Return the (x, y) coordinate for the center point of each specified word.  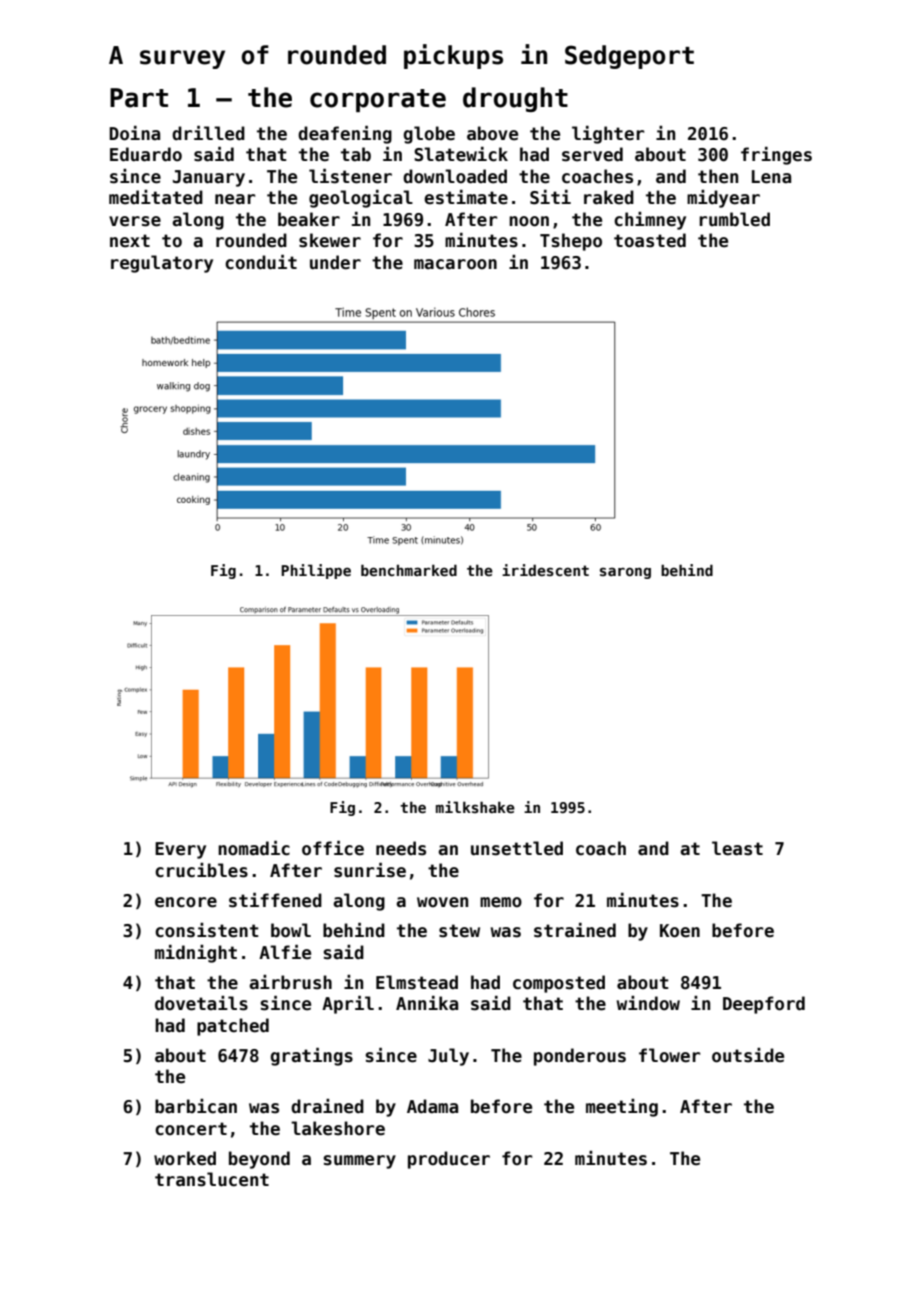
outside (748, 1055)
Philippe (316, 571)
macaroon (455, 264)
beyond (259, 1160)
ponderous (580, 1057)
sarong (625, 573)
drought (515, 99)
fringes (776, 156)
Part (139, 98)
